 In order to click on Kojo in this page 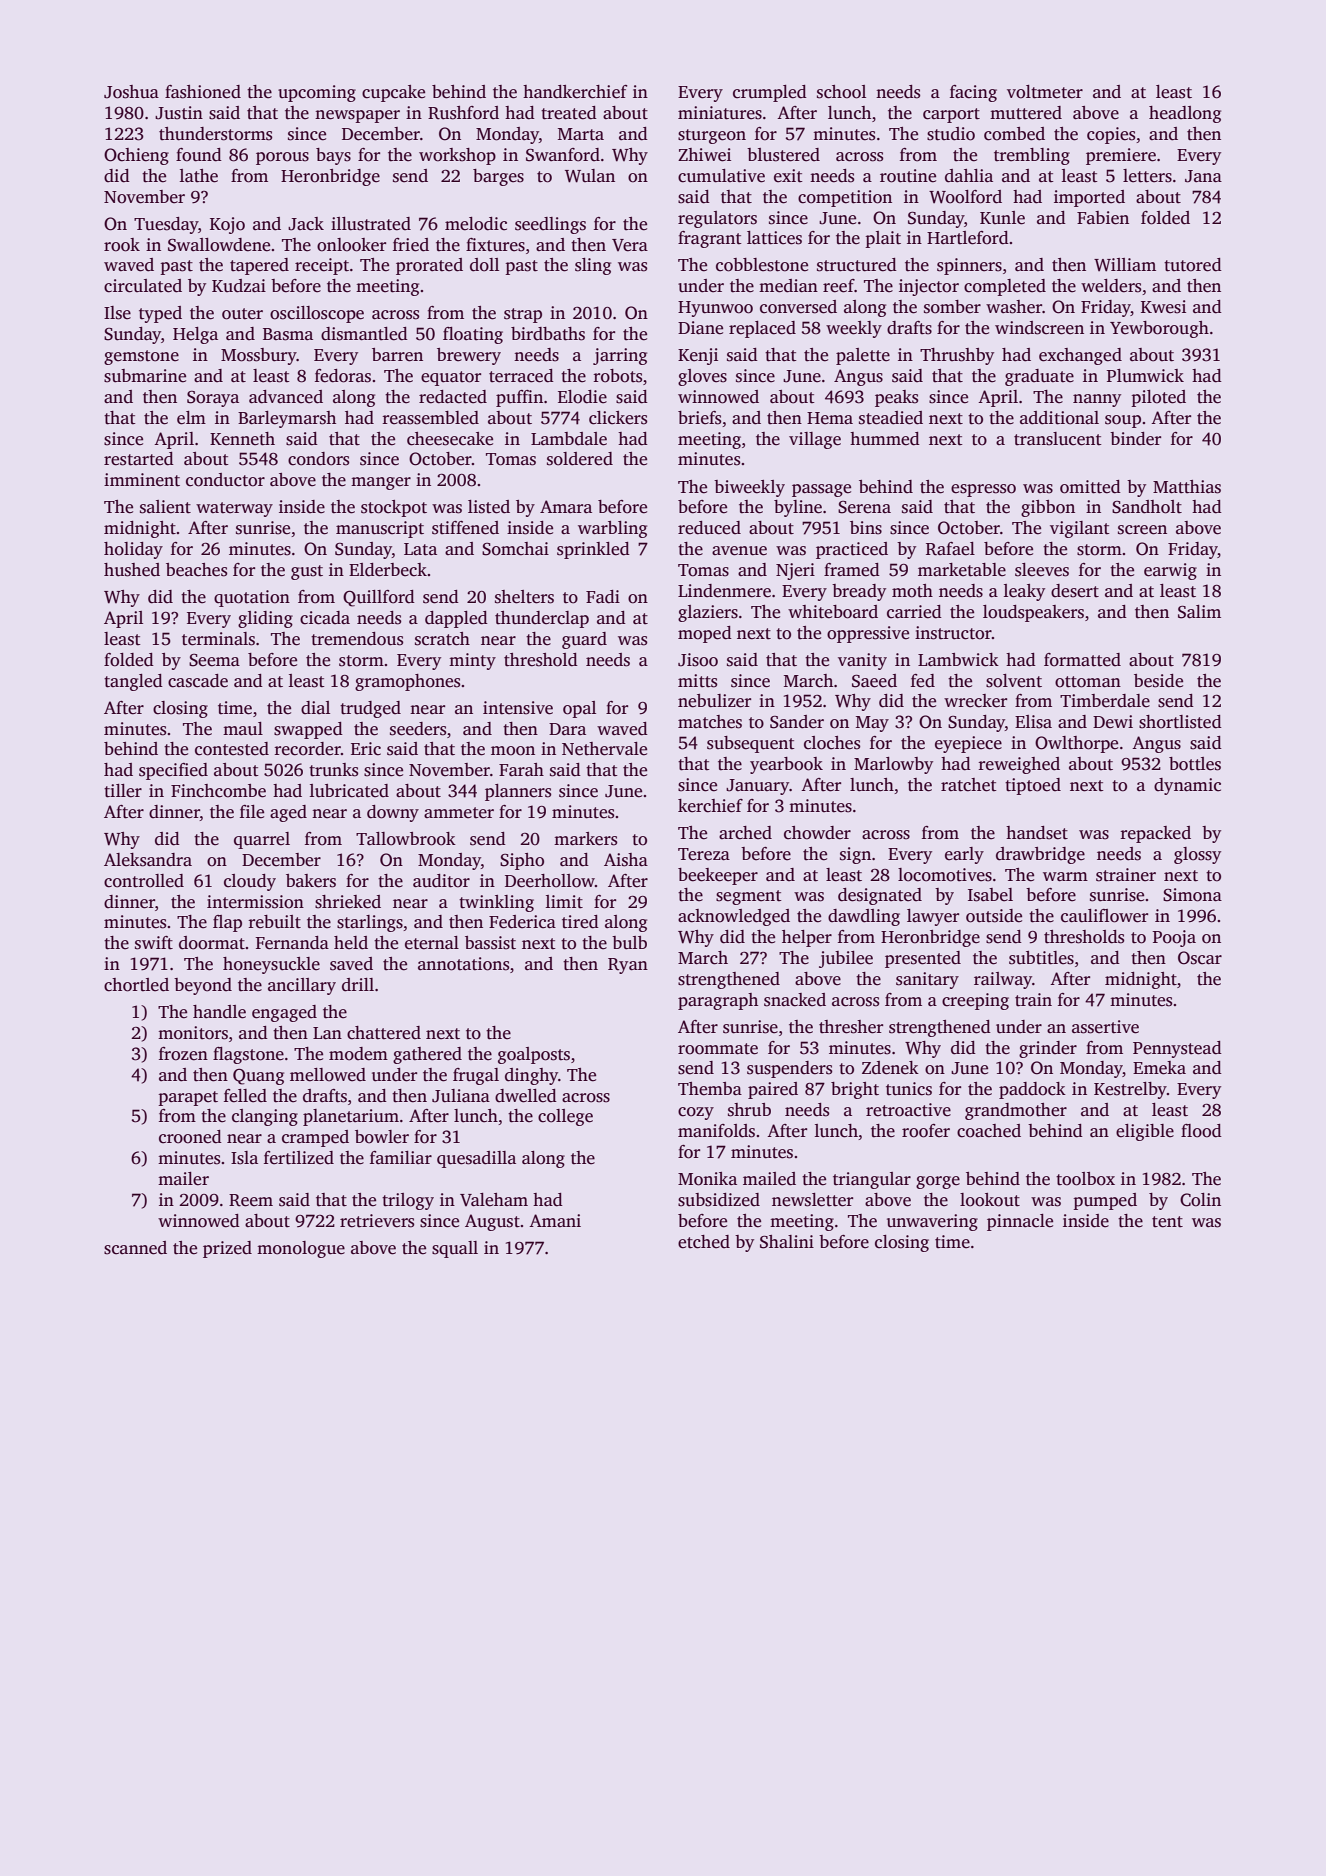, I will do `click(227, 225)`.
